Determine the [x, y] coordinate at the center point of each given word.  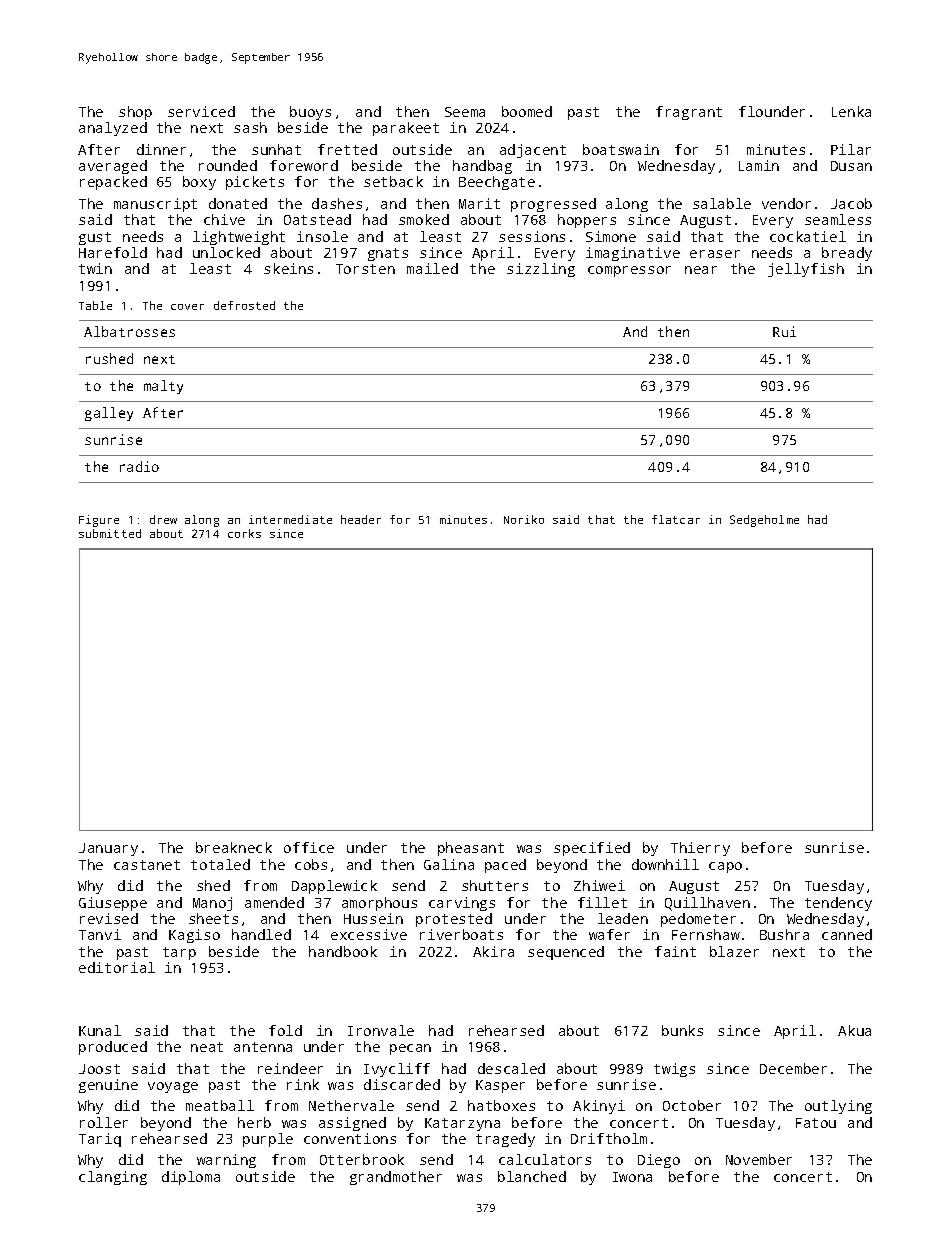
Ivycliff [397, 1070]
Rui [784, 331]
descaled [511, 1068]
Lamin [759, 165]
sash [250, 127]
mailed [432, 268]
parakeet [406, 129]
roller [104, 1122]
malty [163, 387]
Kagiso [194, 936]
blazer [734, 951]
